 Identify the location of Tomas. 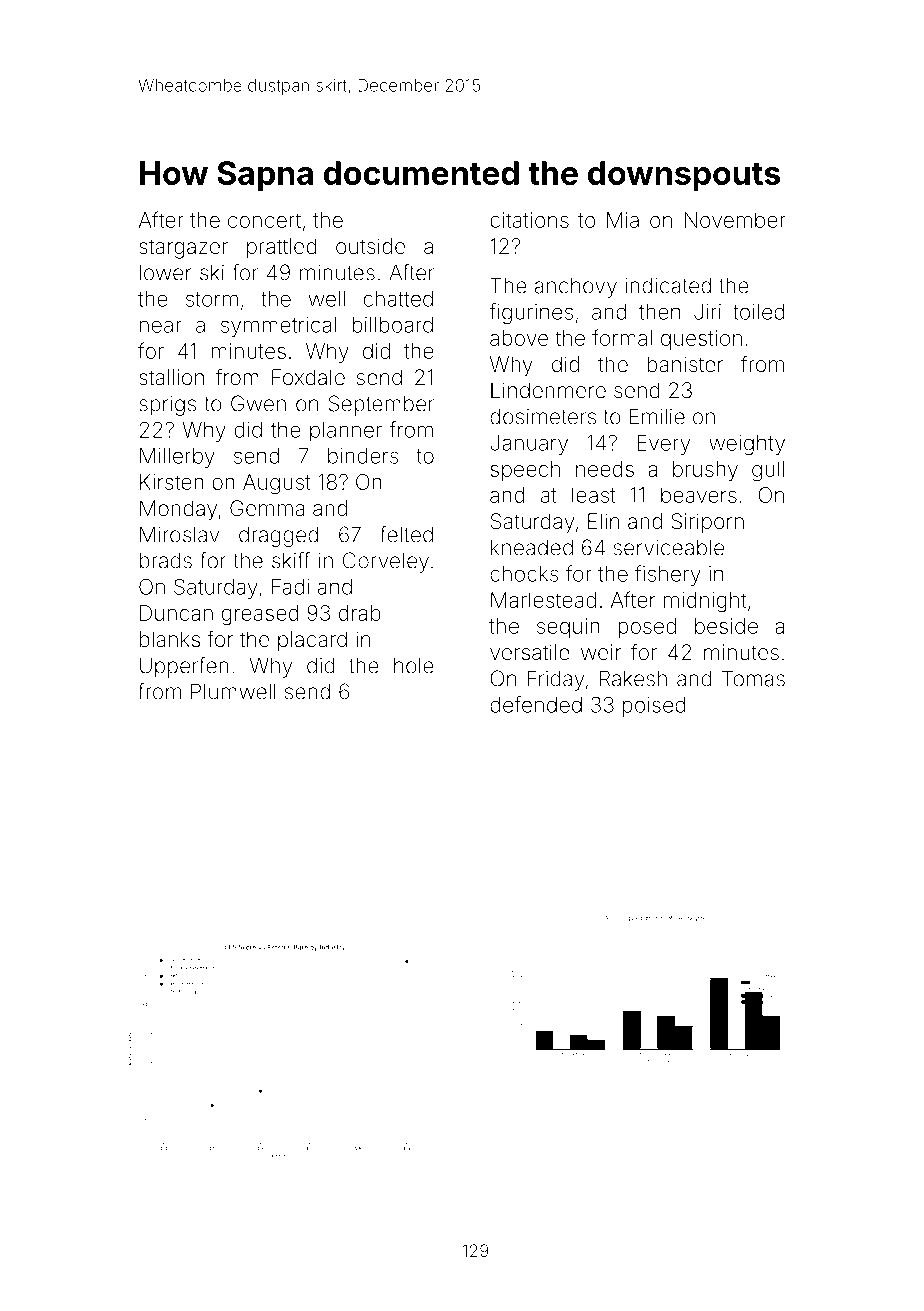
(753, 678).
